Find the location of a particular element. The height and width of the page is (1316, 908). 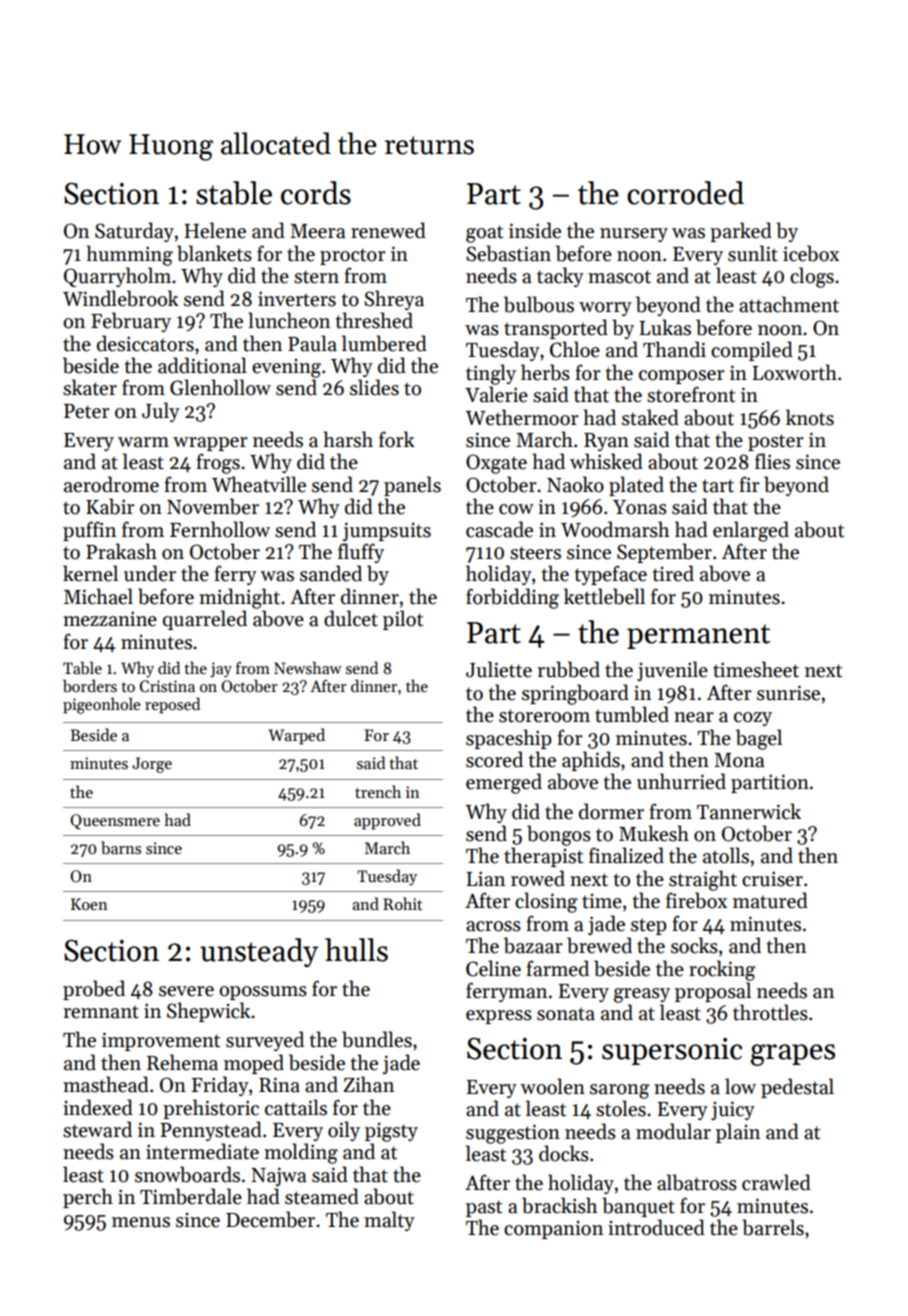

Michael is located at coordinates (98, 596).
